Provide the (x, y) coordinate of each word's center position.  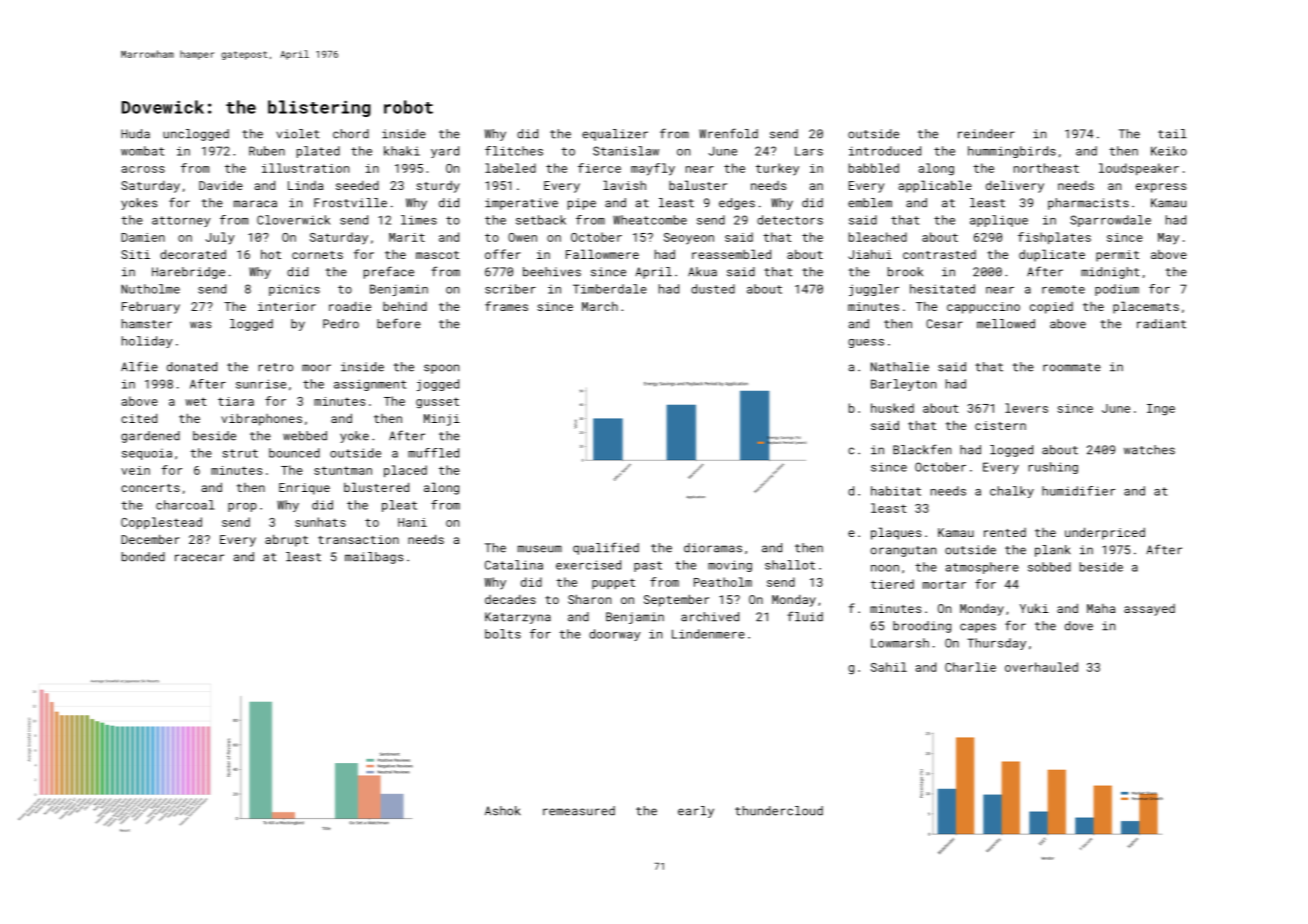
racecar (199, 558)
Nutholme (150, 289)
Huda (135, 134)
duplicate (1052, 255)
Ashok (503, 811)
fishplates (1054, 238)
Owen (522, 237)
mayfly (653, 169)
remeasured (579, 811)
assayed (1149, 610)
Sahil (889, 667)
